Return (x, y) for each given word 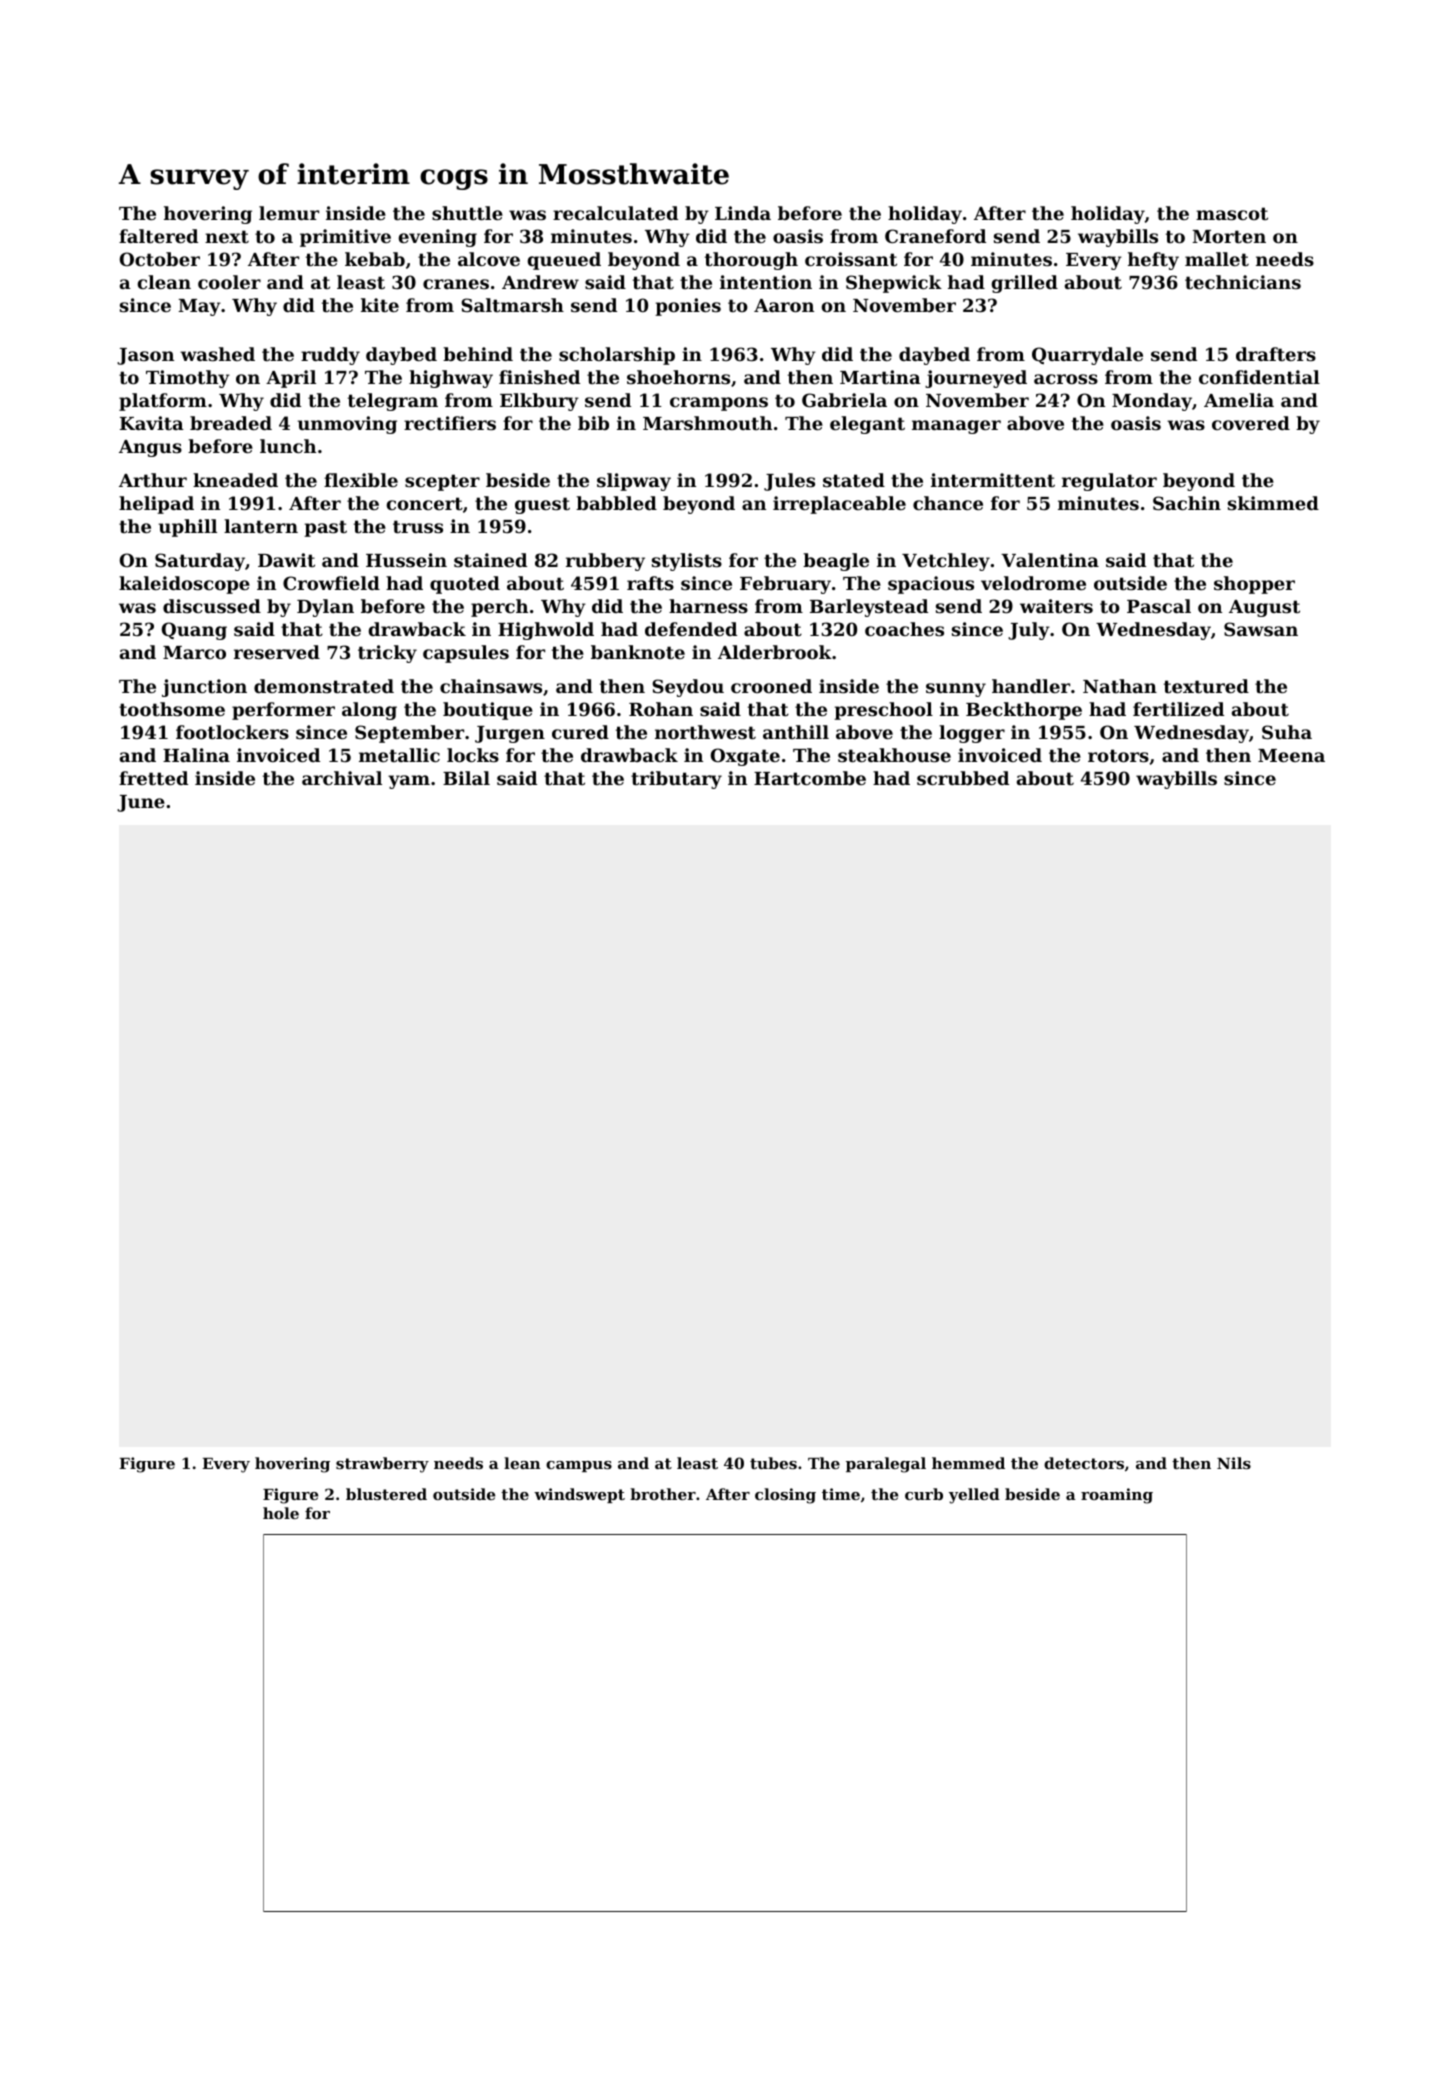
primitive (345, 238)
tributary (676, 780)
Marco (194, 652)
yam (409, 782)
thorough (751, 261)
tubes (773, 1463)
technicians (1243, 282)
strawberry (382, 1465)
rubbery (605, 562)
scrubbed (963, 778)
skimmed (1273, 503)
